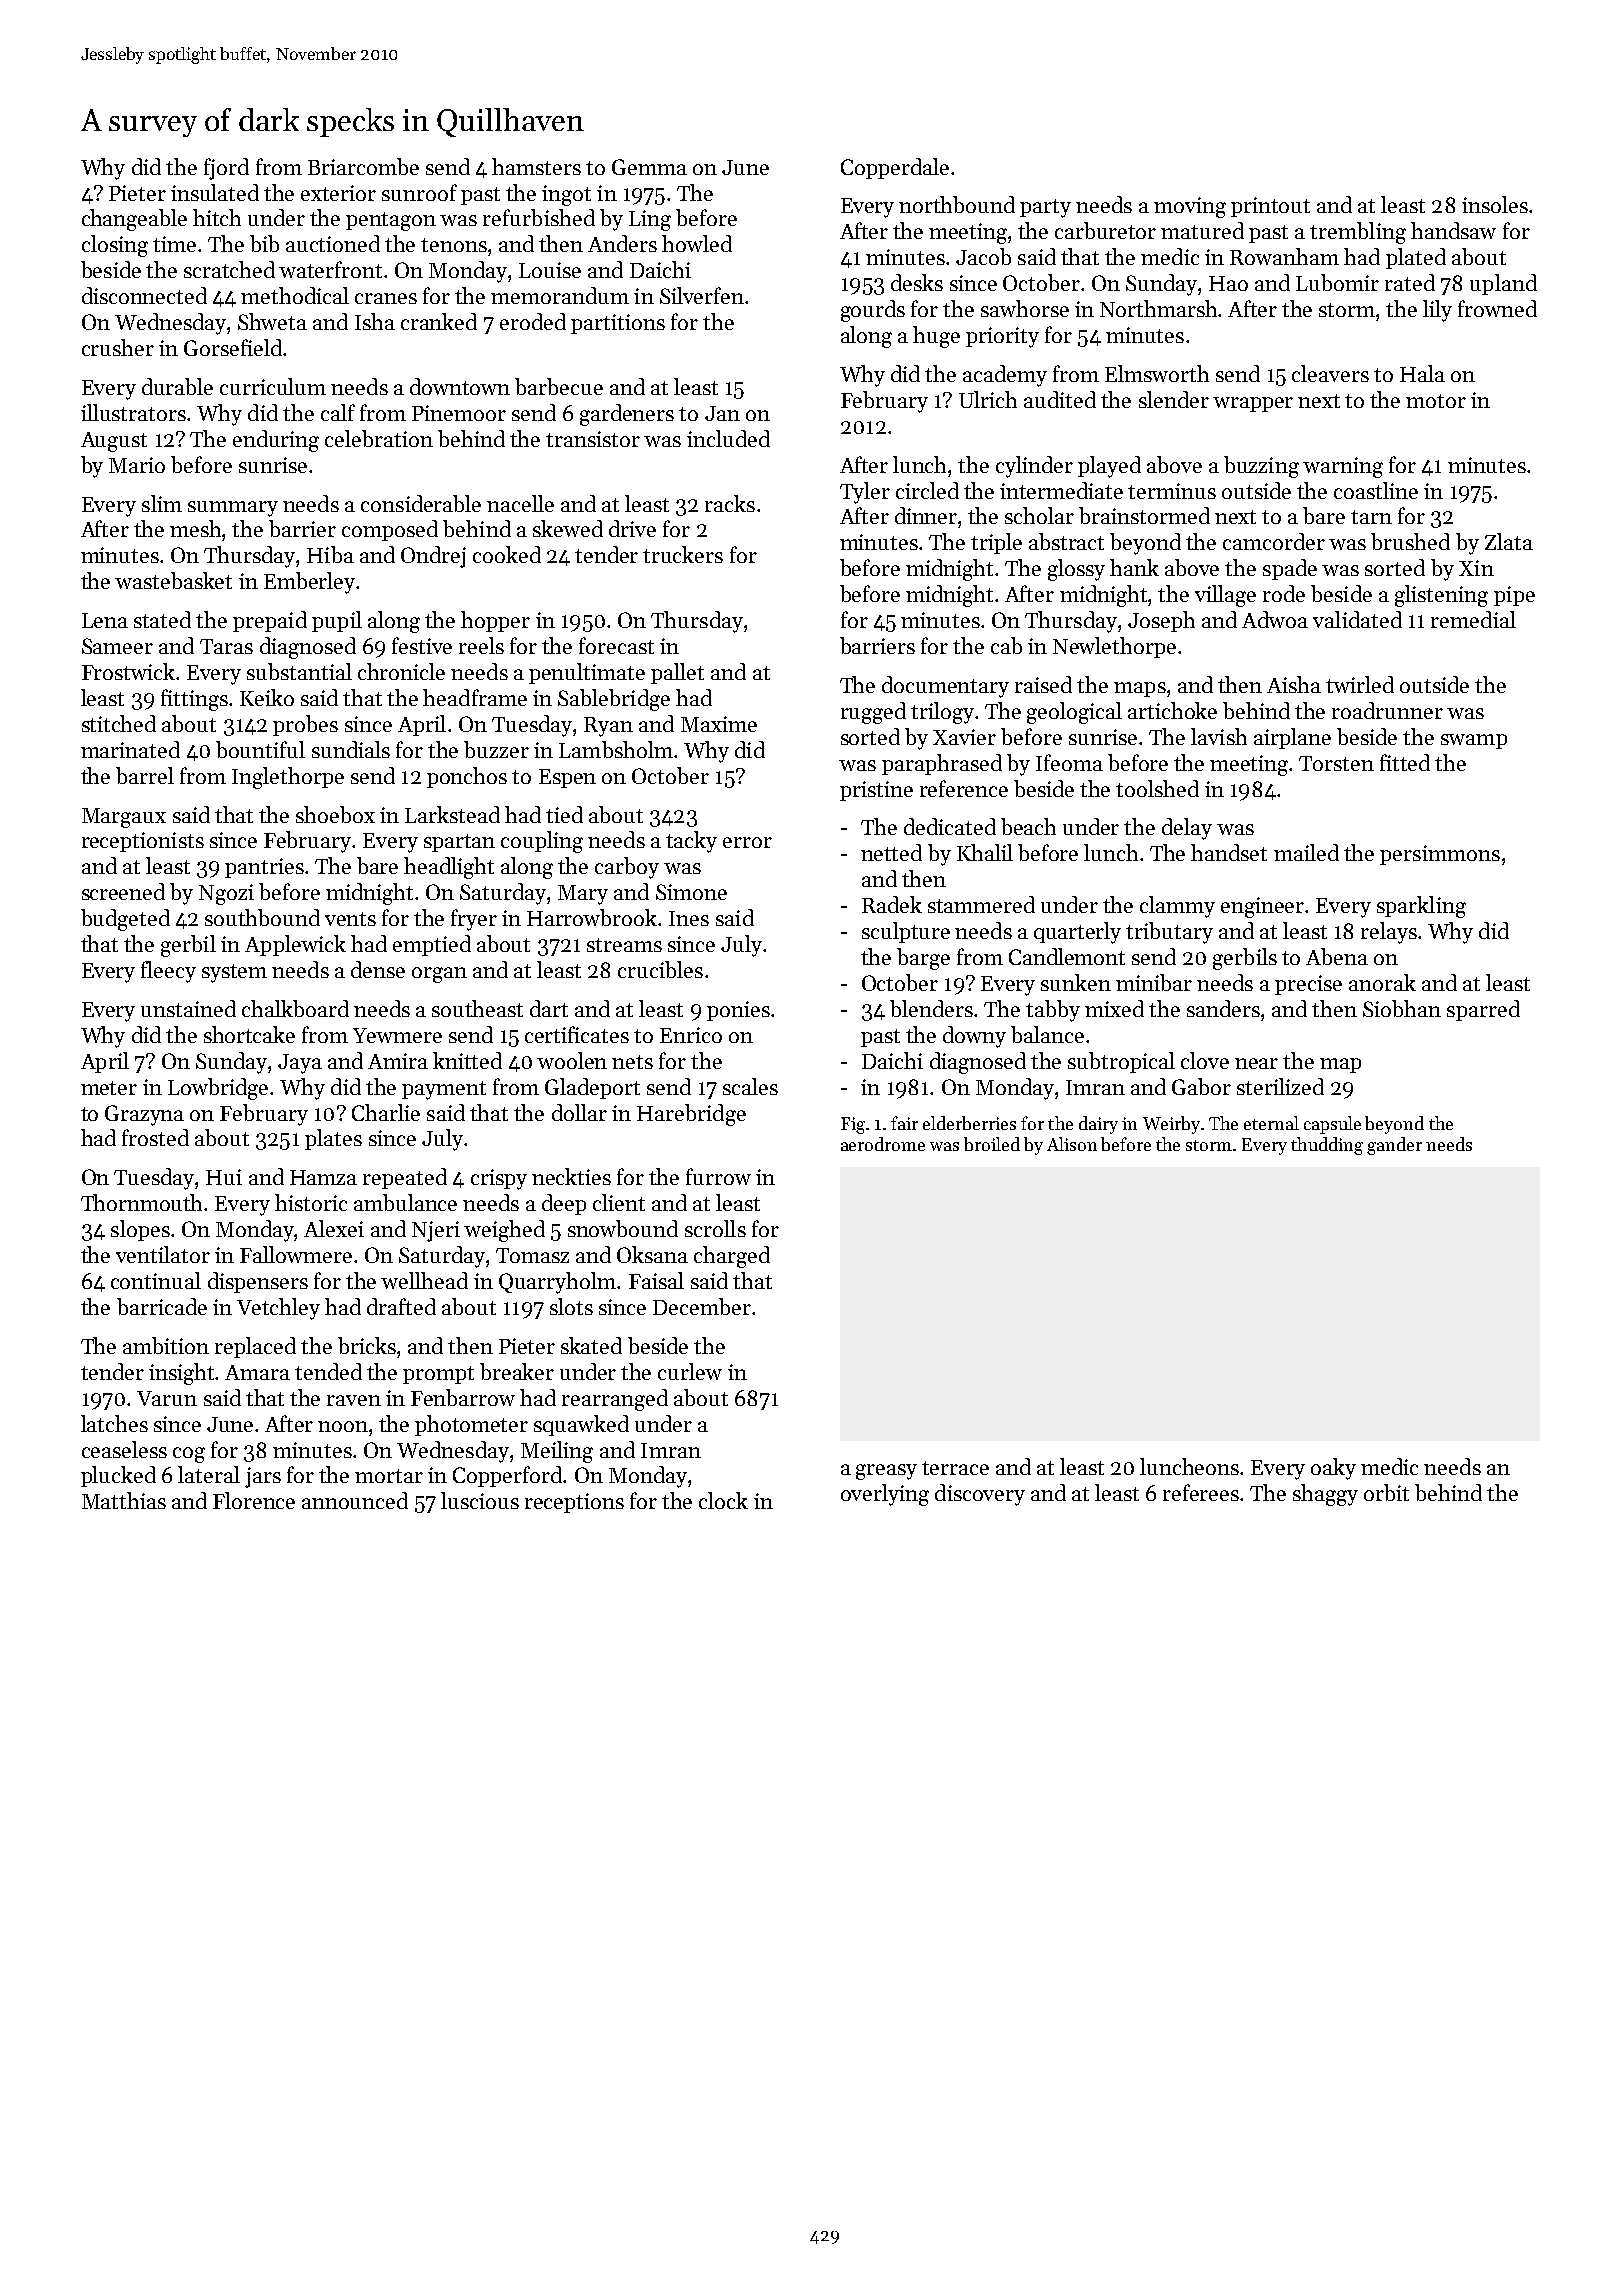 The height and width of the screenshot is (2292, 1620). I want to click on gander, so click(1394, 1146).
